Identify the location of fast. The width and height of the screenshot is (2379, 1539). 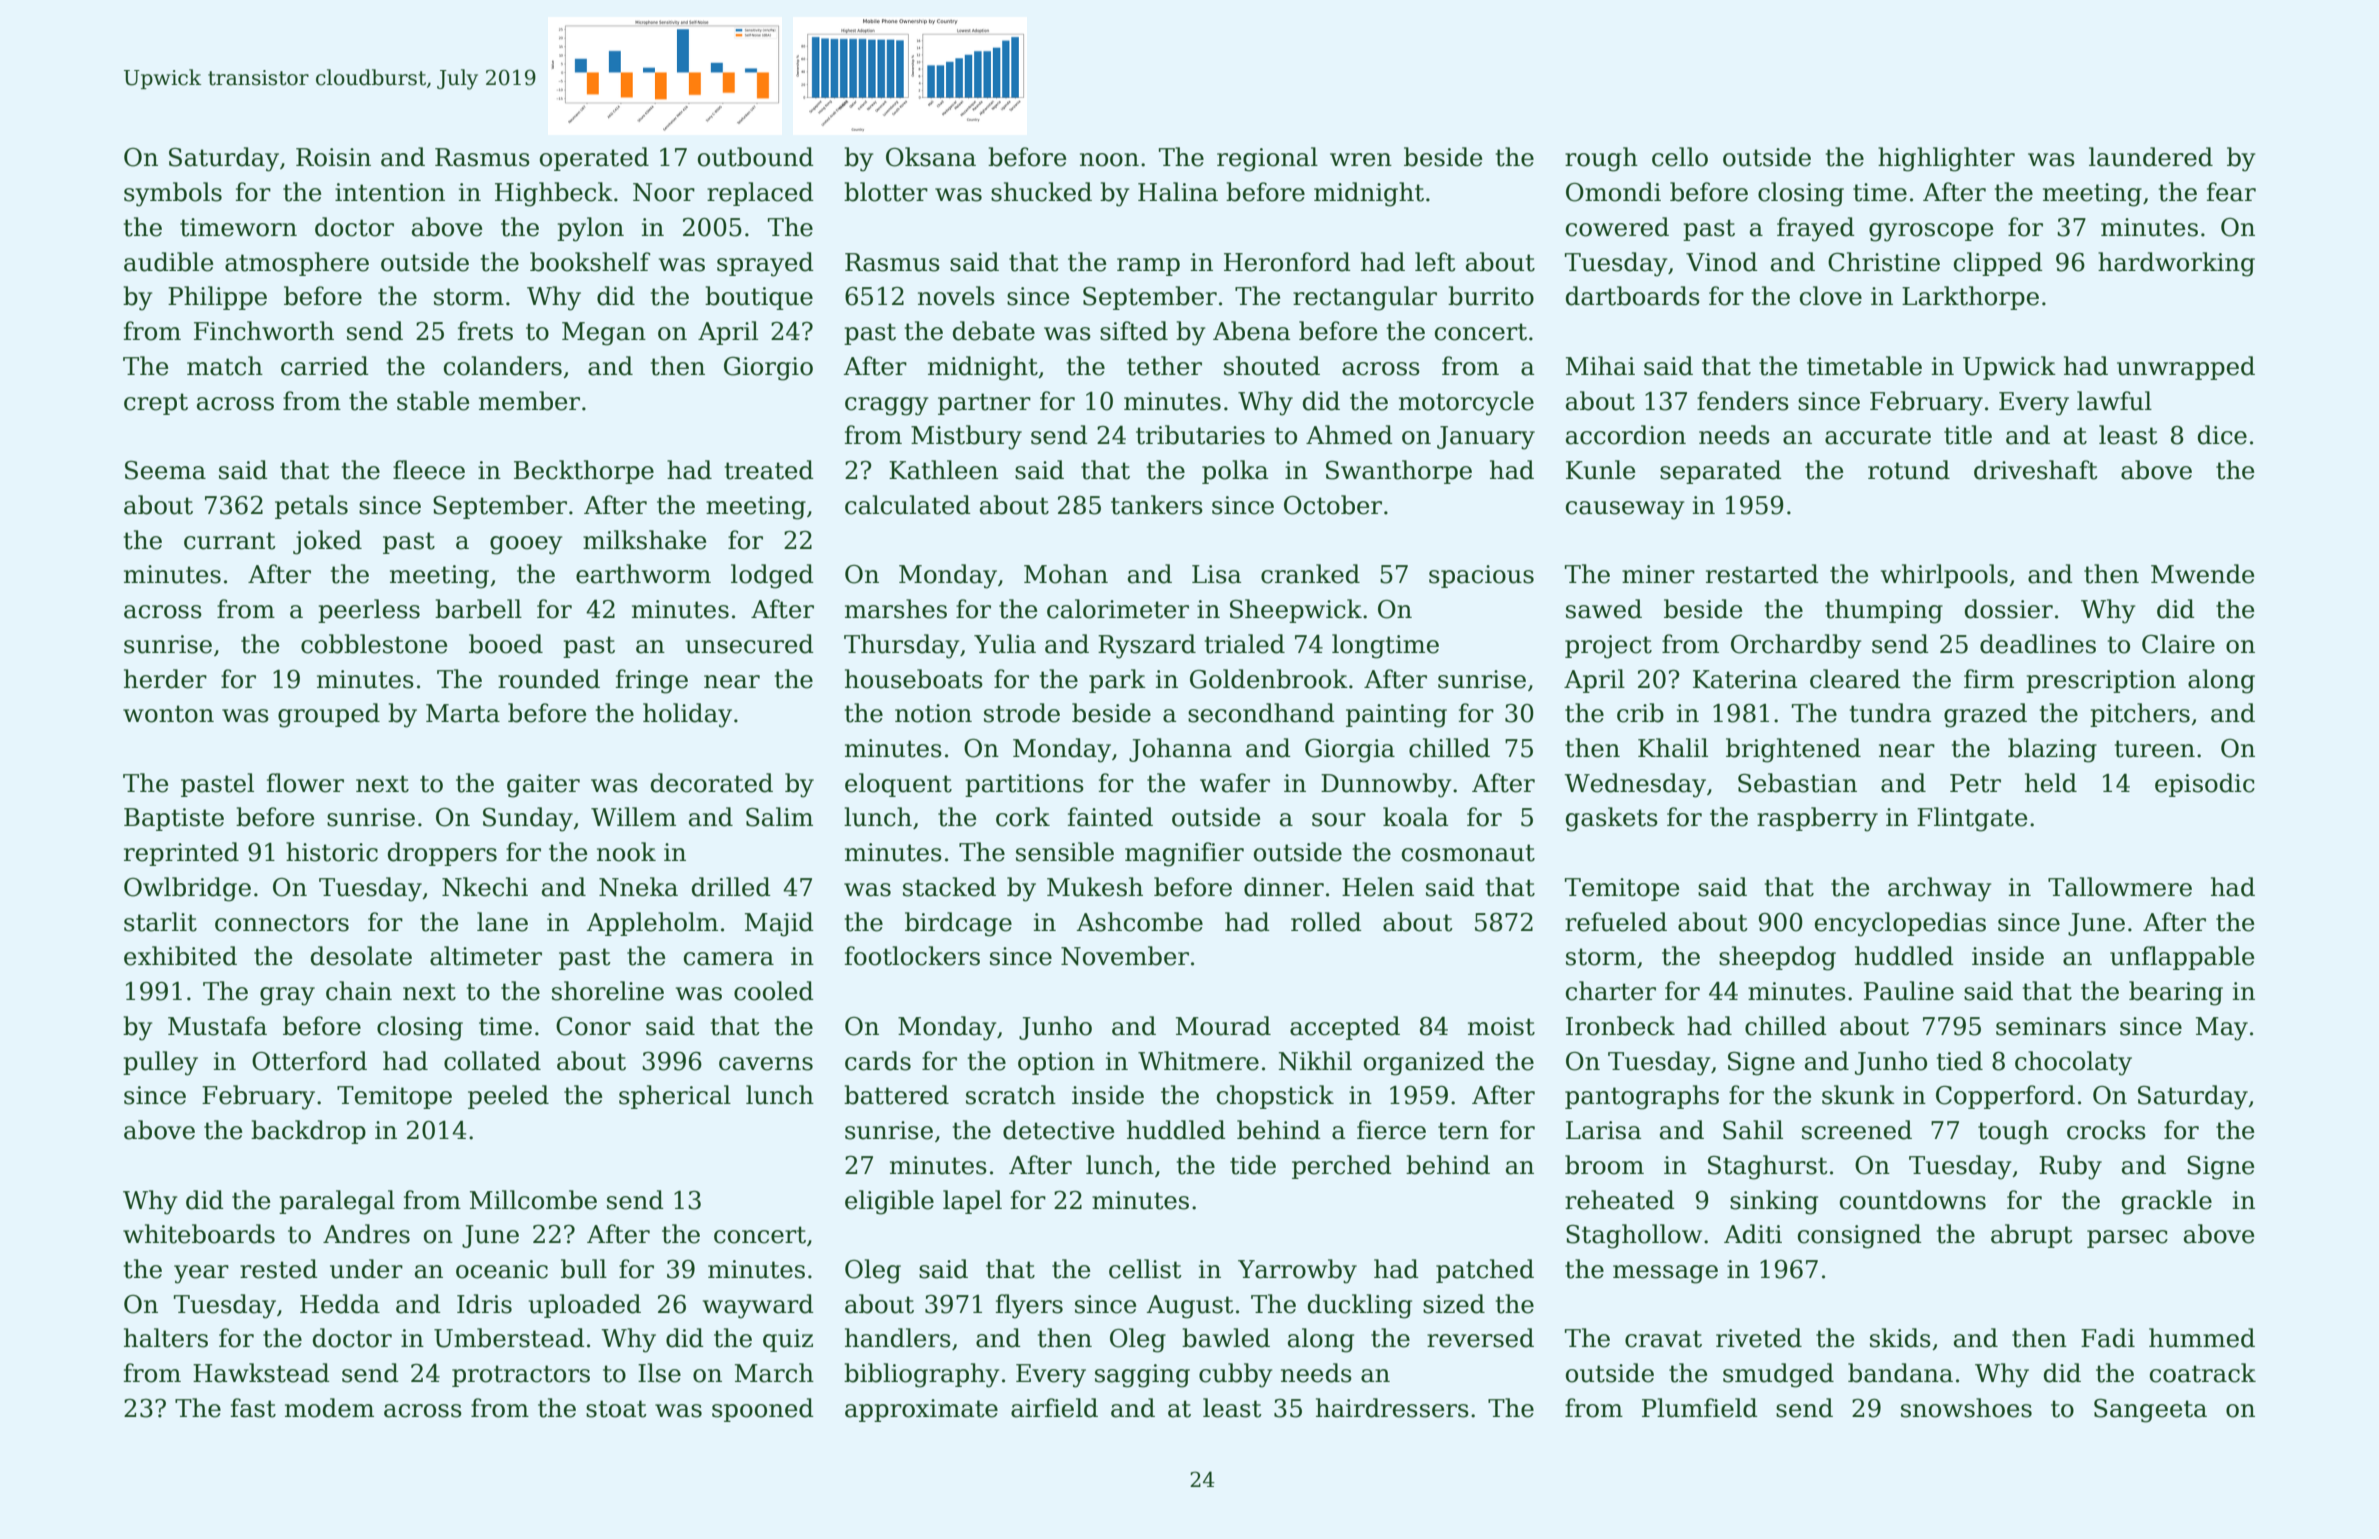
(253, 1408).
